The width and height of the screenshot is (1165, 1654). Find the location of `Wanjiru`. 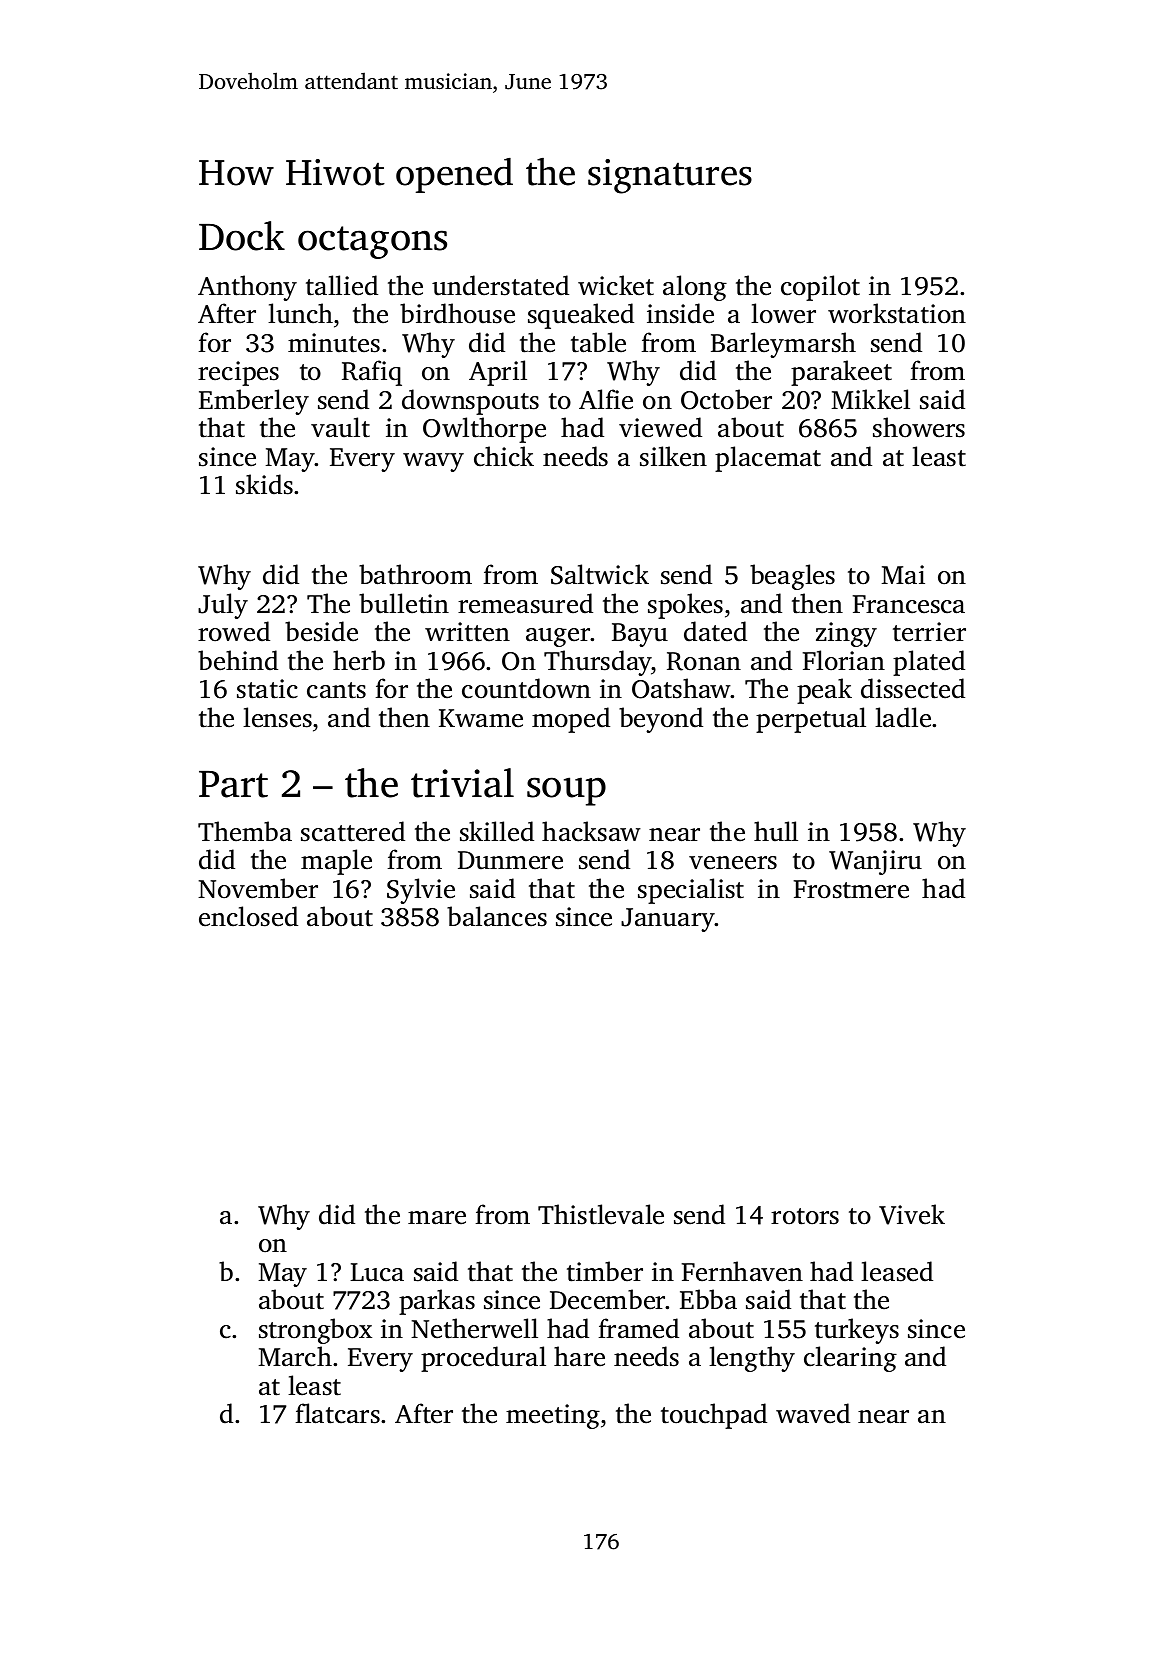

Wanjiru is located at coordinates (875, 862).
